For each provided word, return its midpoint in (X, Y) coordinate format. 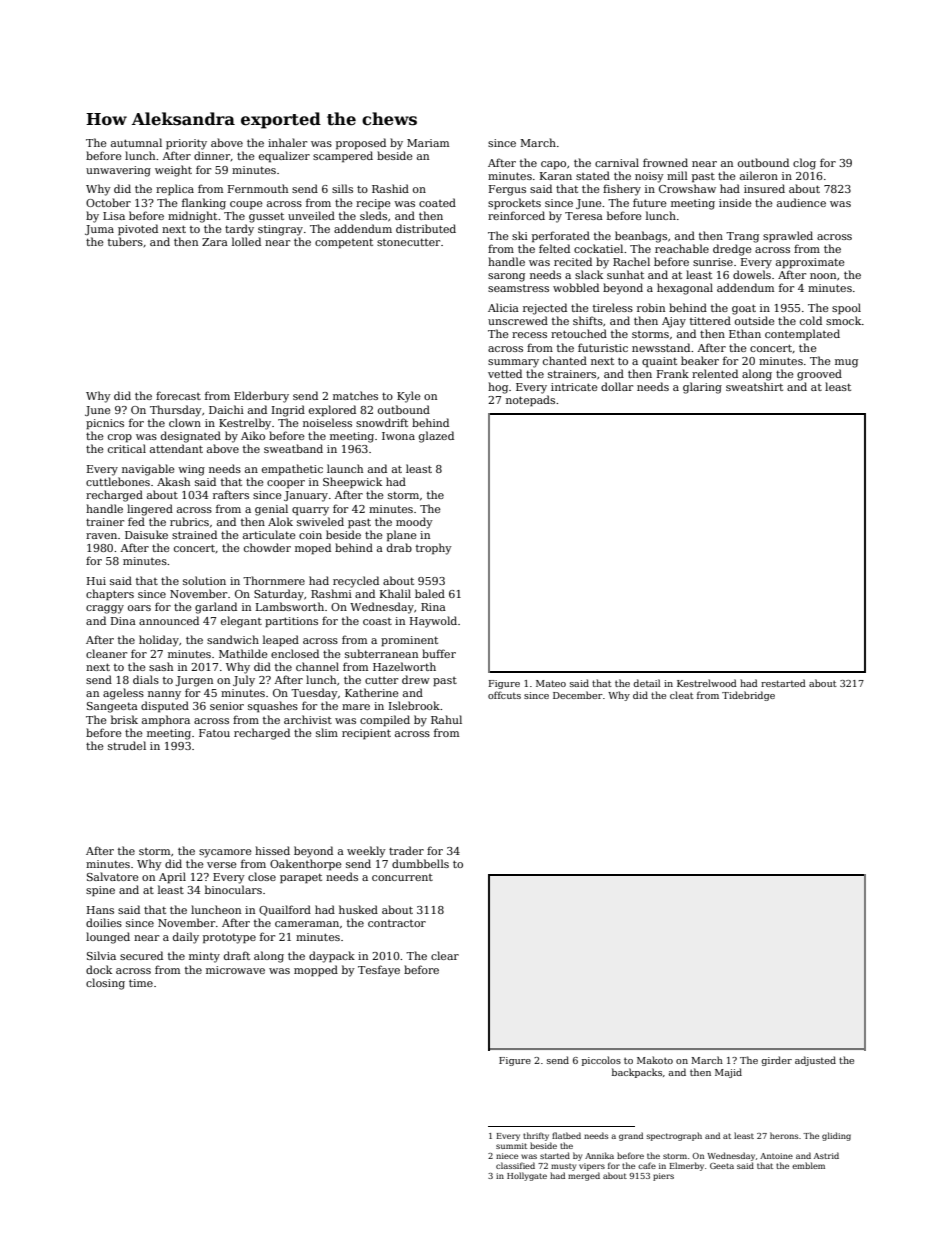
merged (584, 1176)
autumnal (136, 142)
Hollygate (527, 1176)
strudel (127, 745)
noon (823, 276)
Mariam (428, 143)
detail (646, 683)
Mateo (551, 683)
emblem (808, 1165)
